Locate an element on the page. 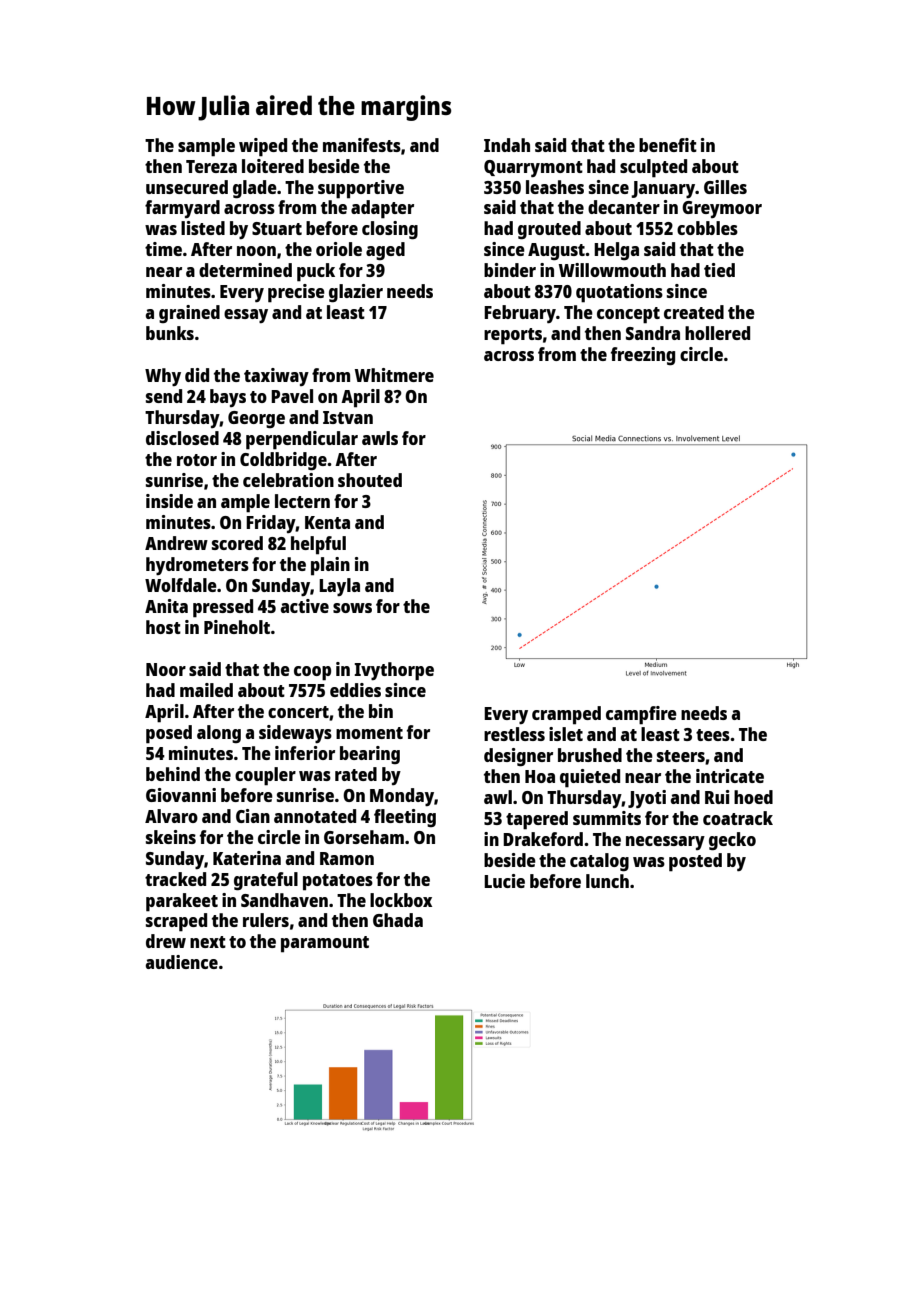 Image resolution: width=924 pixels, height=1314 pixels. tees is located at coordinates (713, 735).
